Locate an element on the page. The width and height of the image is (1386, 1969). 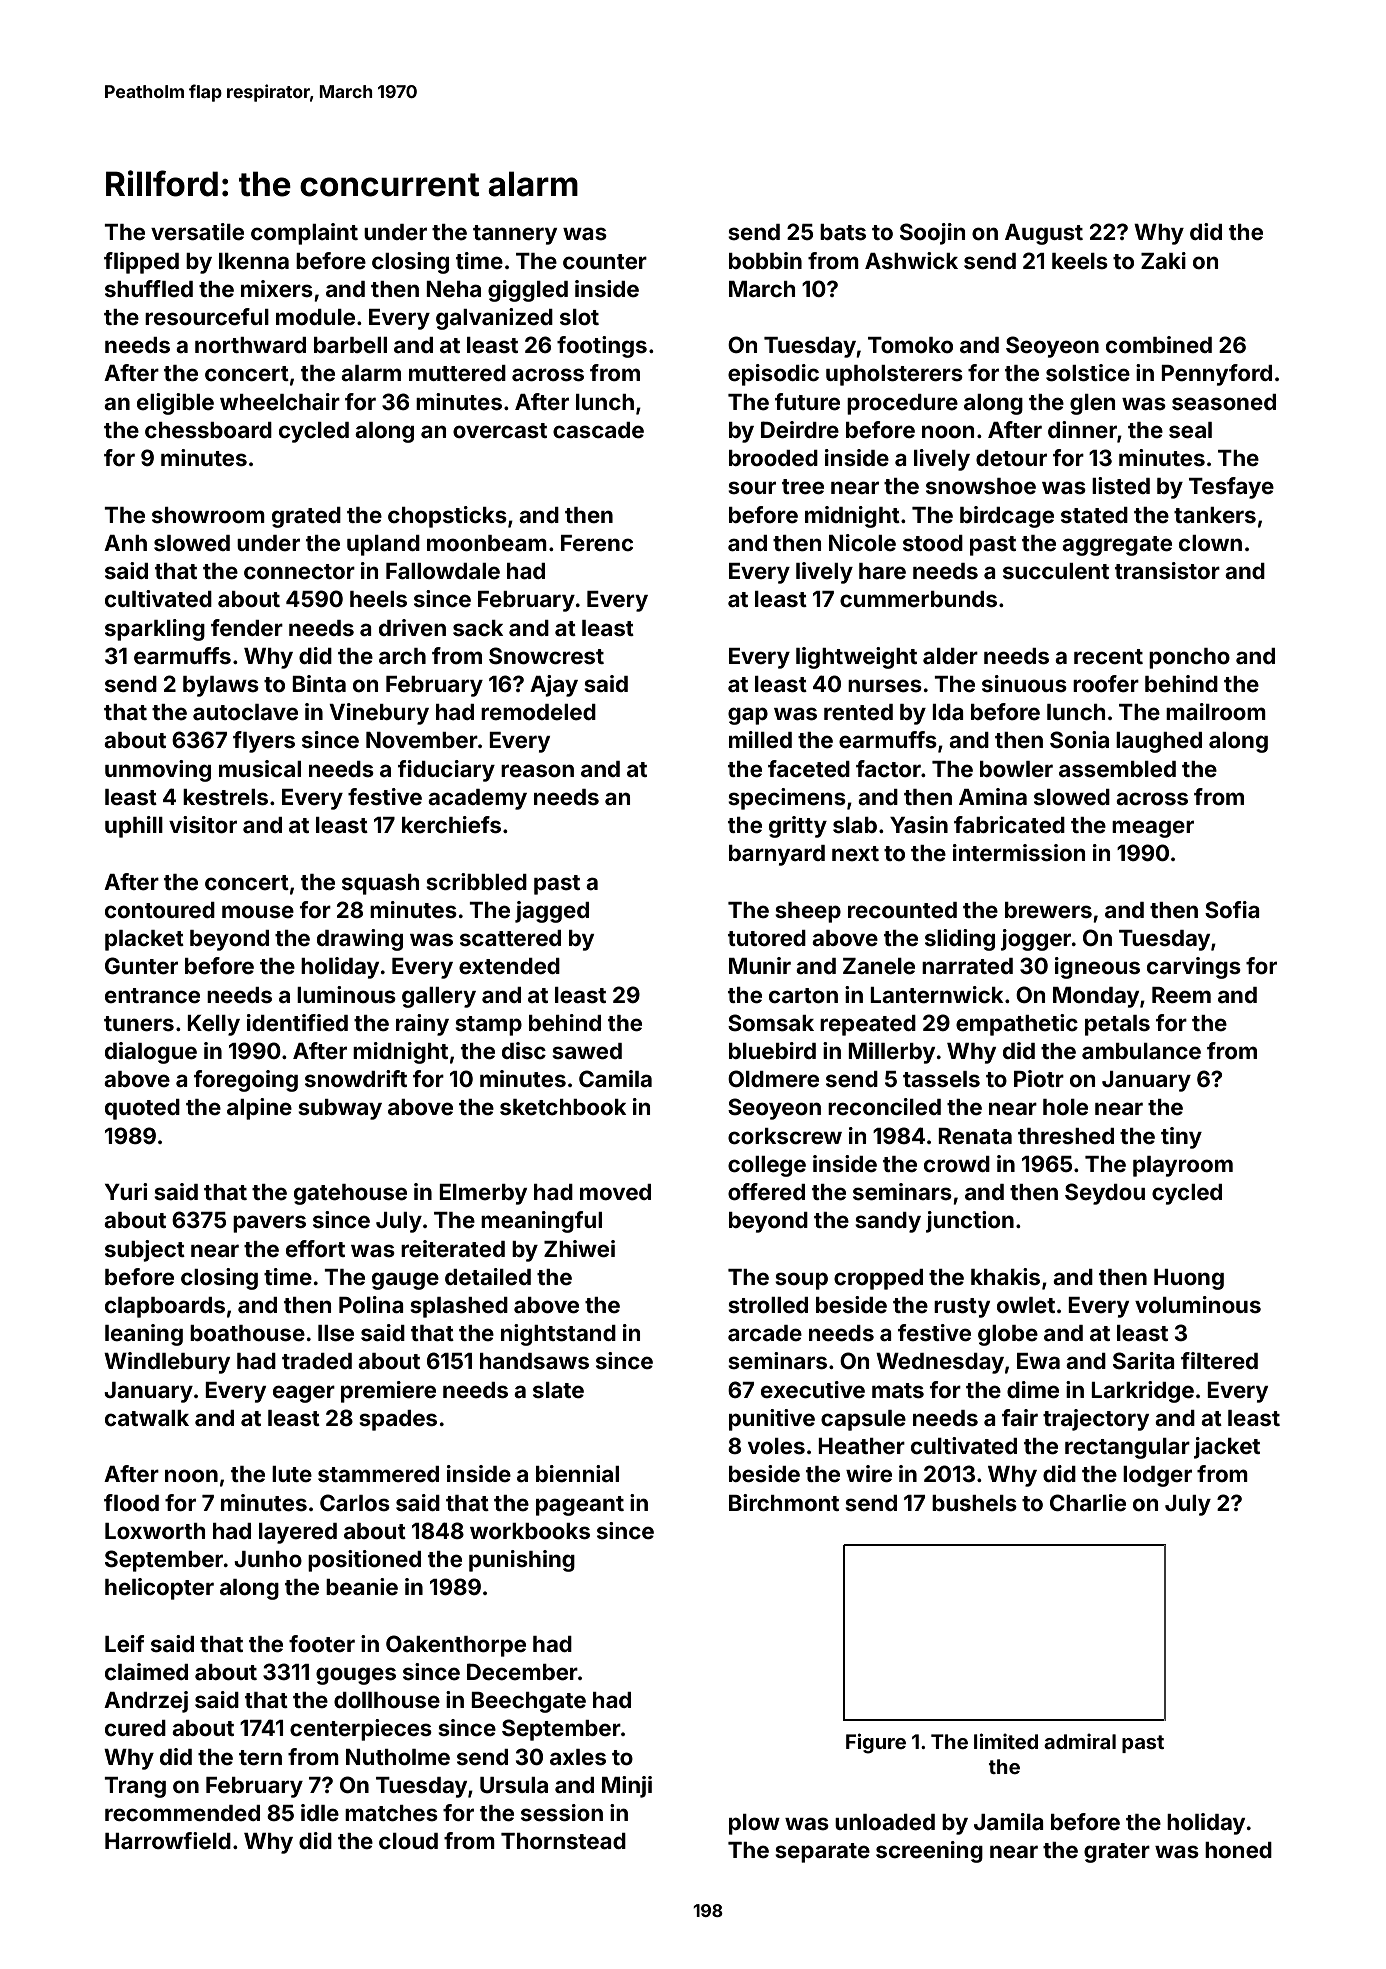
brooded is located at coordinates (773, 458).
